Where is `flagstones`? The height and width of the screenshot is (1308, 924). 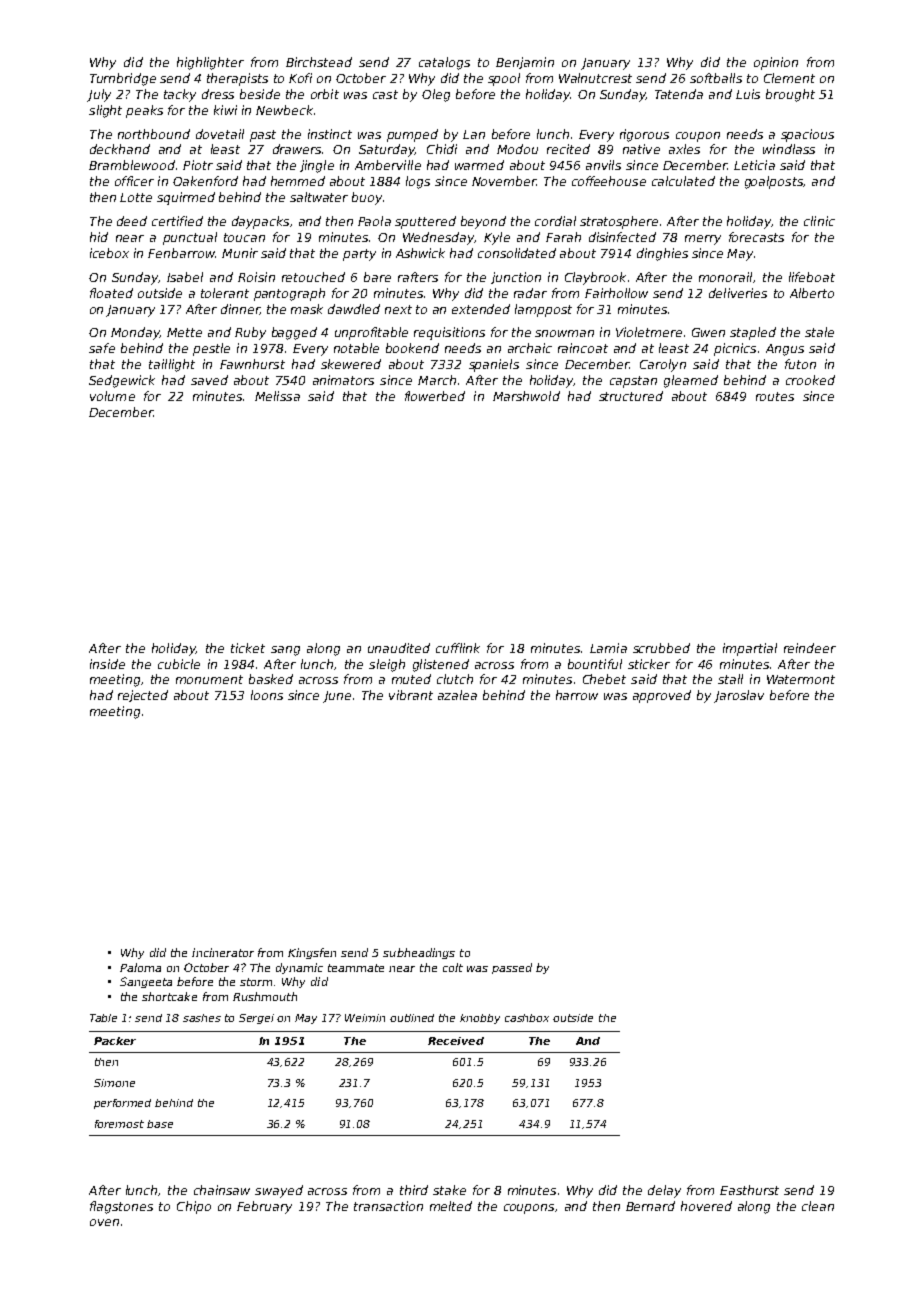 flagstones is located at coordinates (121, 1207).
